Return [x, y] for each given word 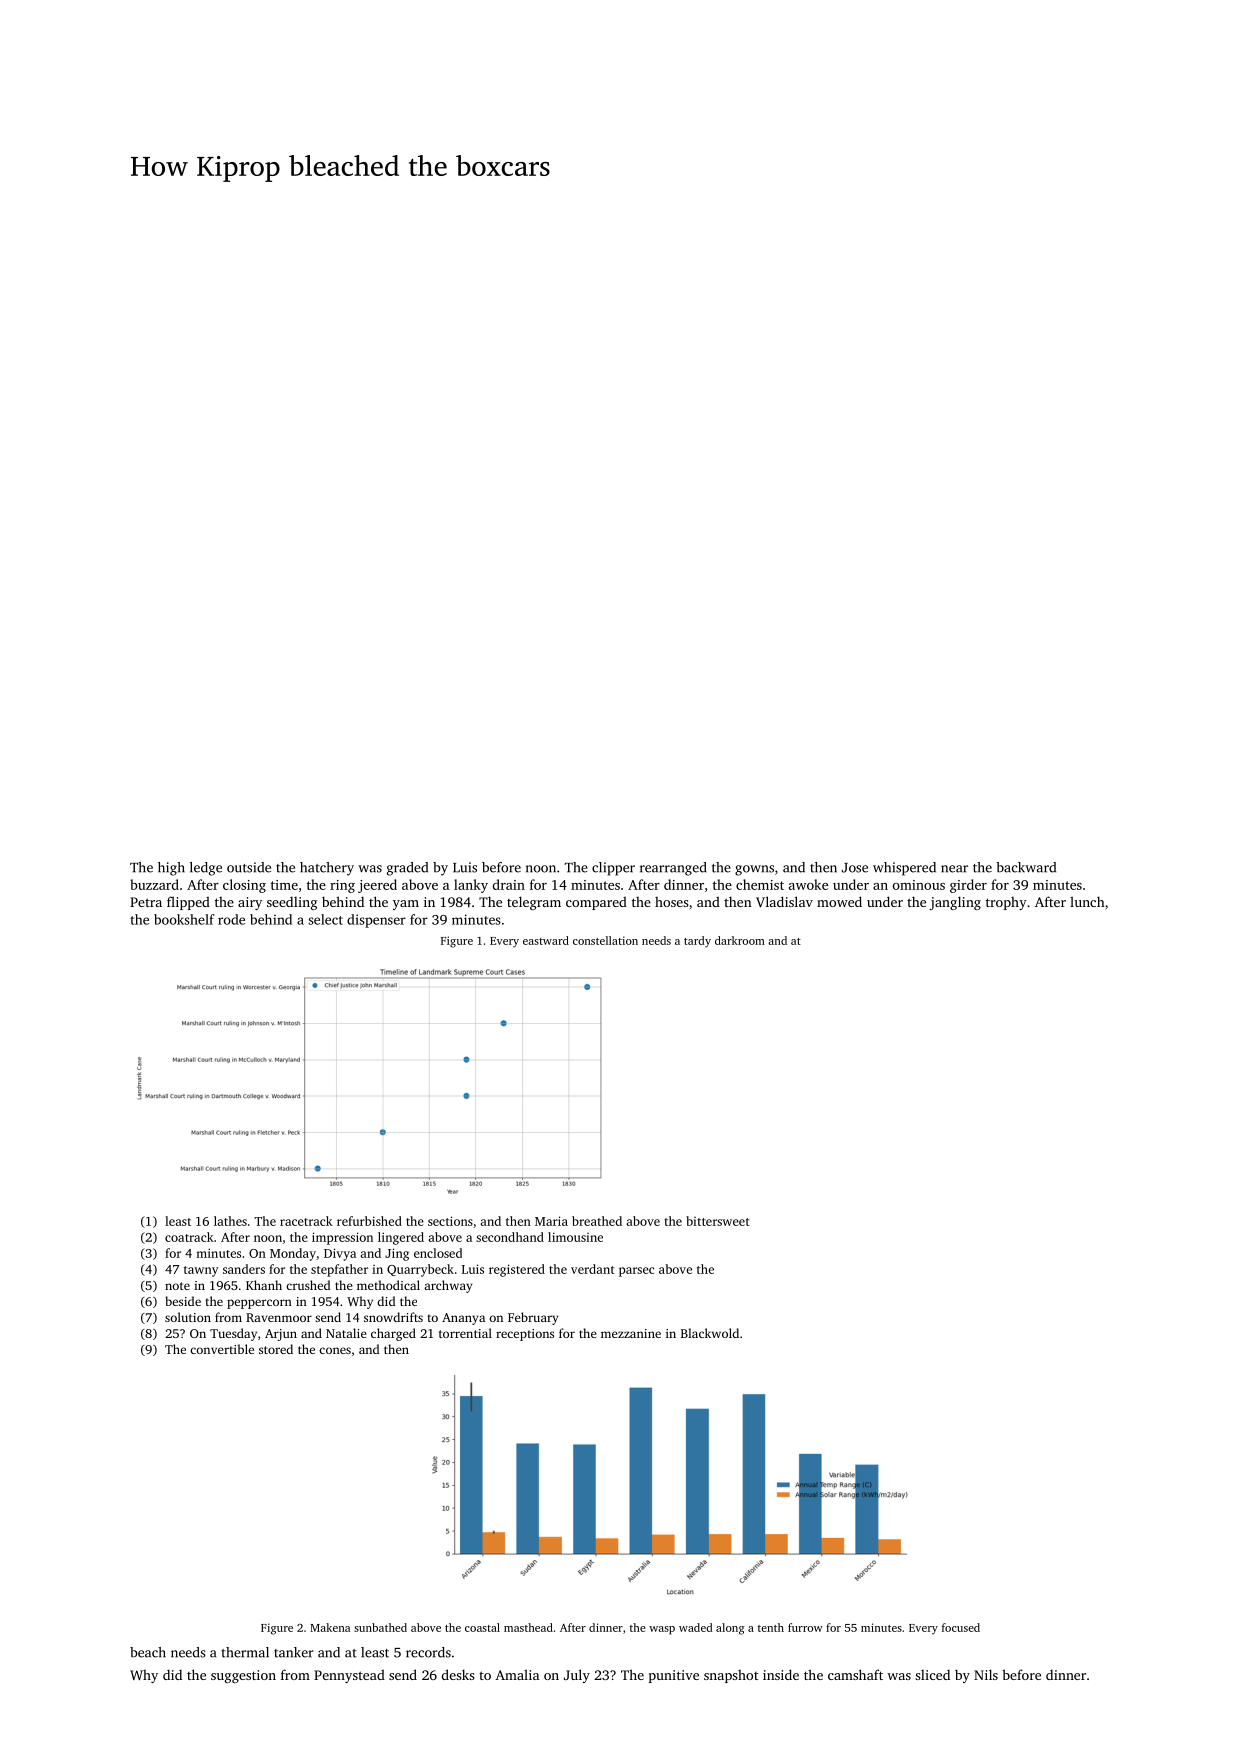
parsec [636, 1272]
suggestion [243, 1676]
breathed [597, 1221]
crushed [308, 1285]
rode [231, 919]
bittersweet [718, 1221]
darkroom [740, 940]
